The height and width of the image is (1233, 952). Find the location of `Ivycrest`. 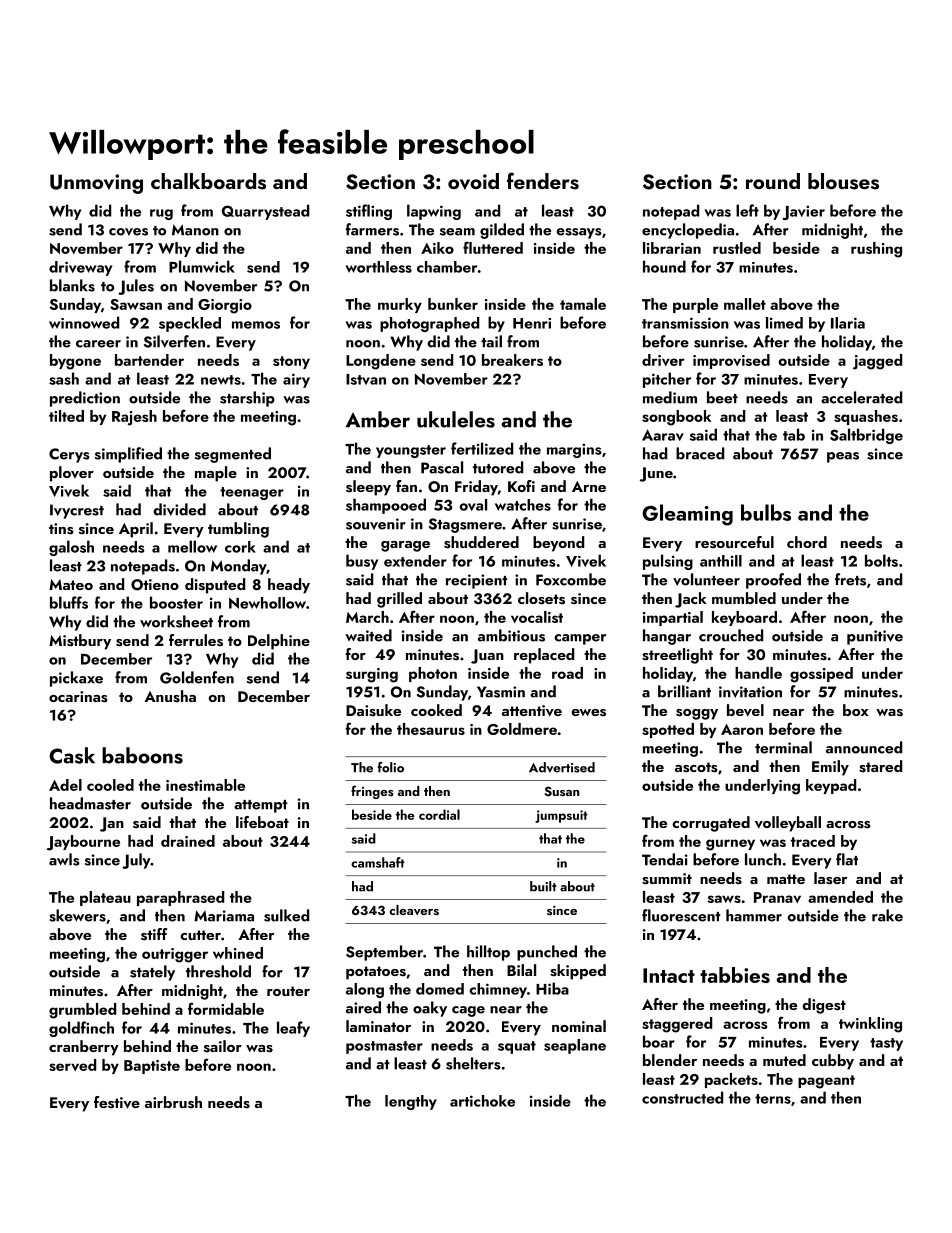

Ivycrest is located at coordinates (77, 511).
